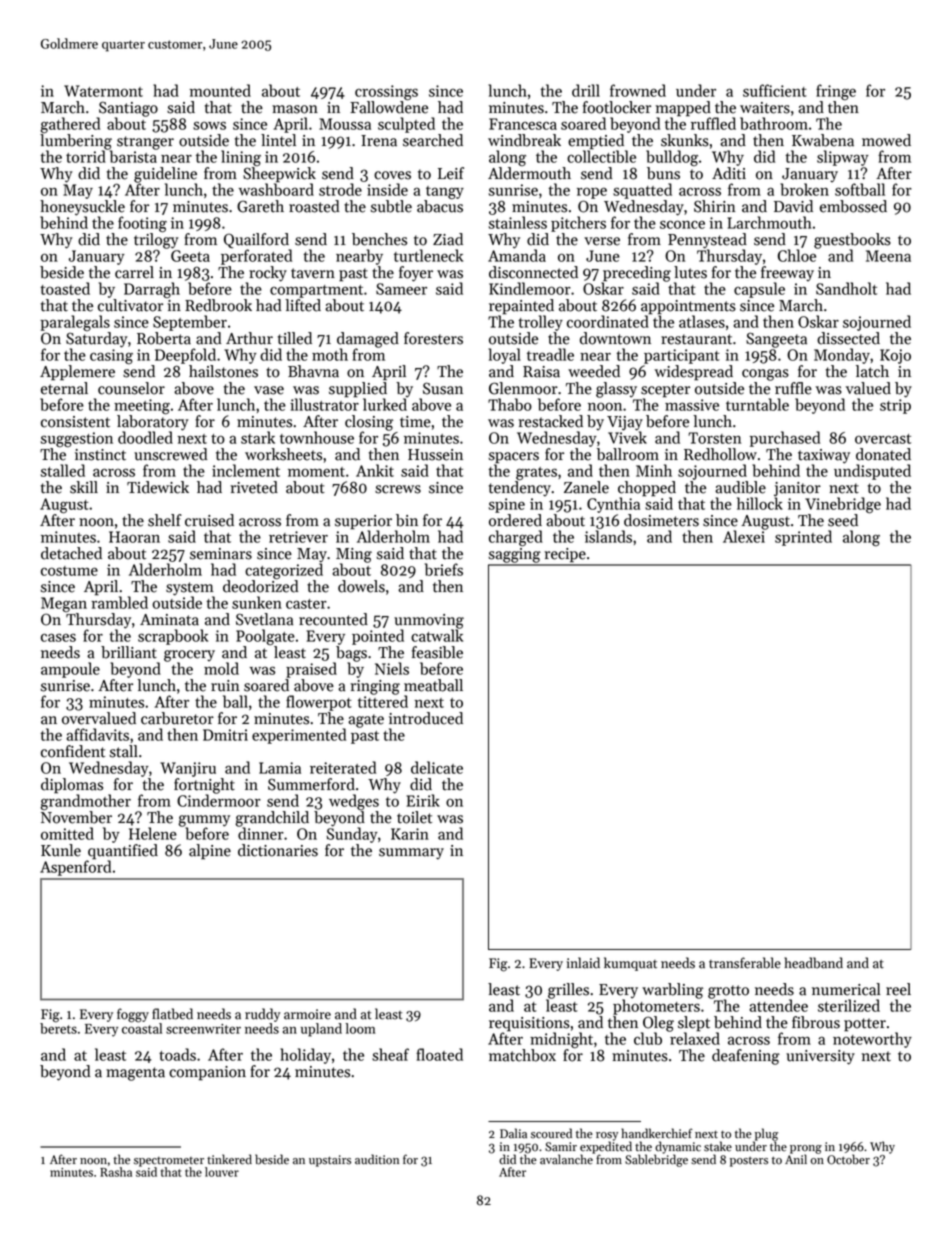 The image size is (952, 1233). I want to click on Alexei, so click(744, 536).
